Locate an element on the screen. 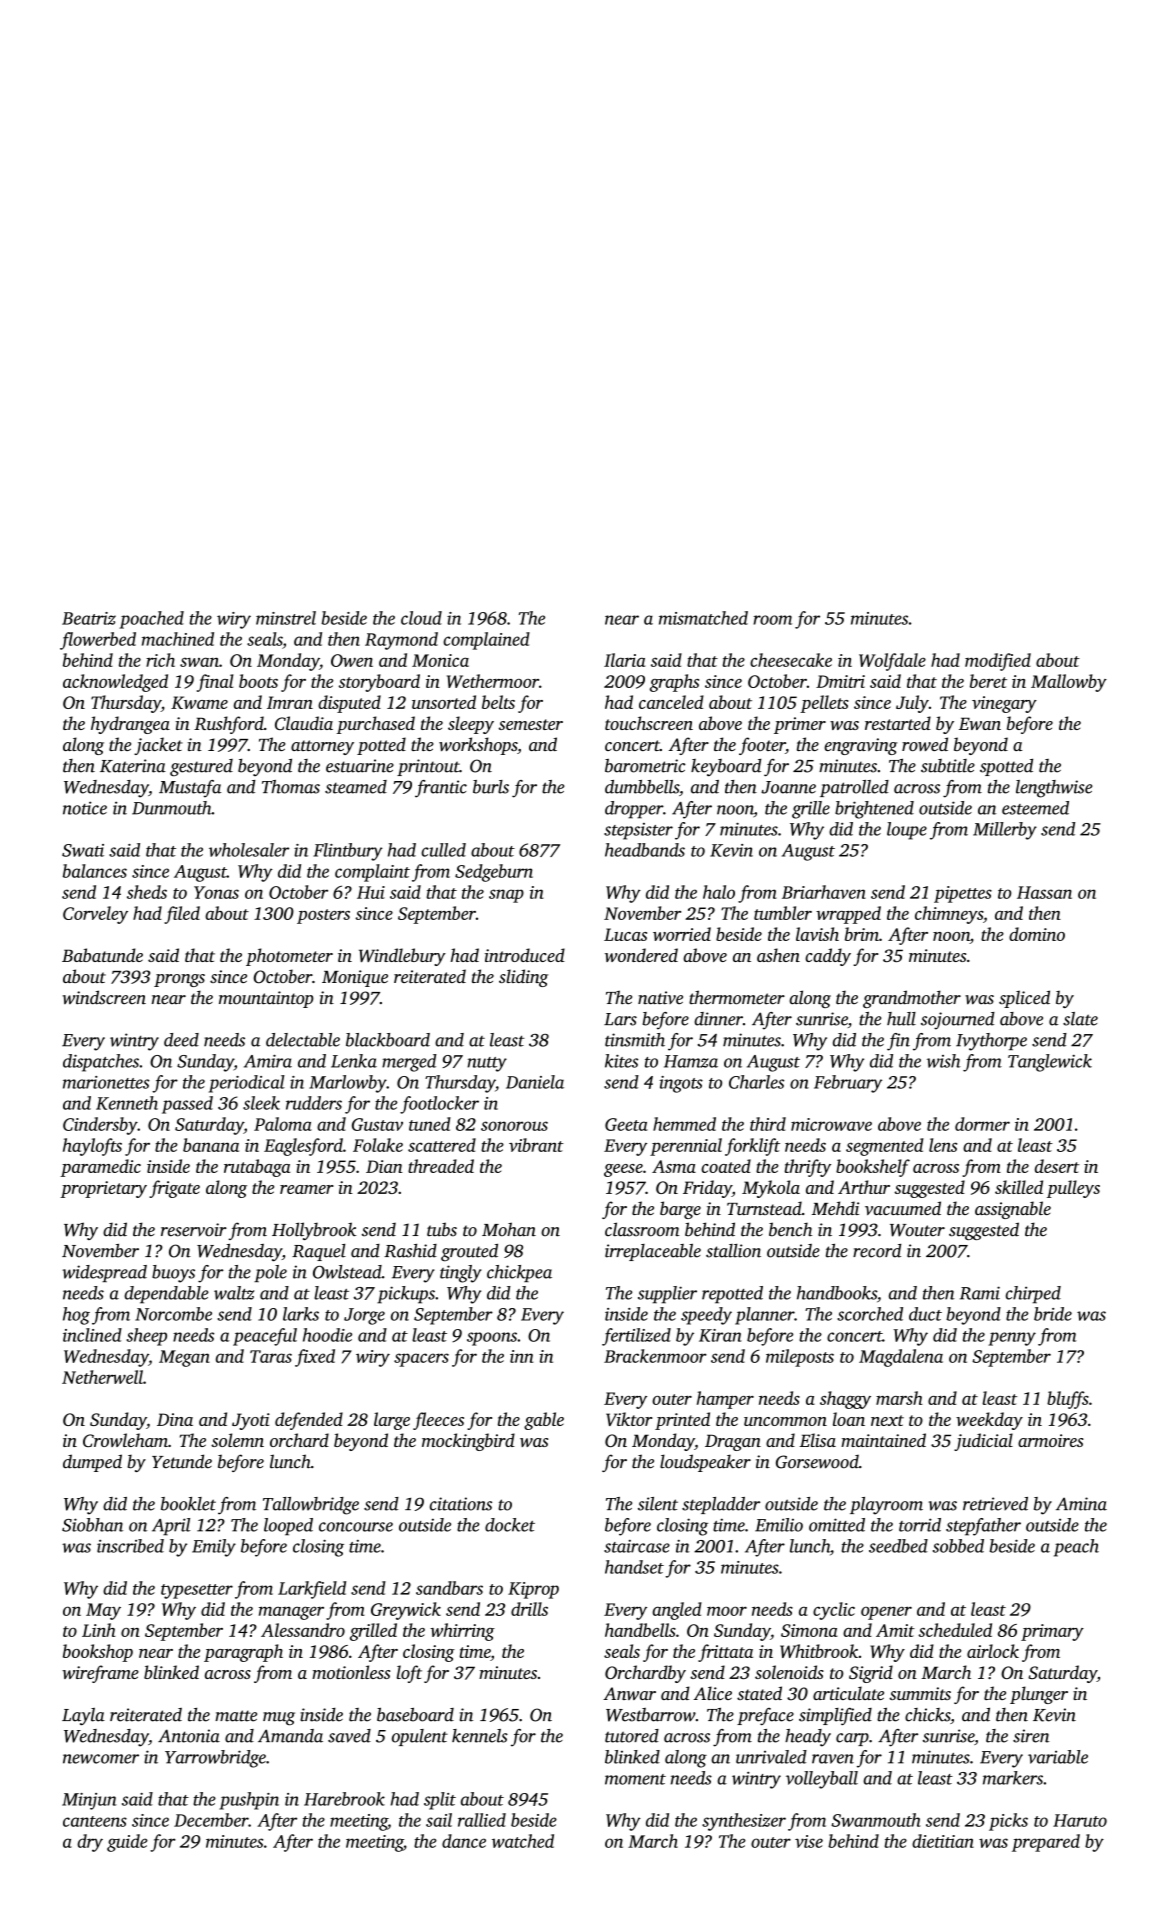 This screenshot has width=1171, height=1929. beret is located at coordinates (988, 681).
